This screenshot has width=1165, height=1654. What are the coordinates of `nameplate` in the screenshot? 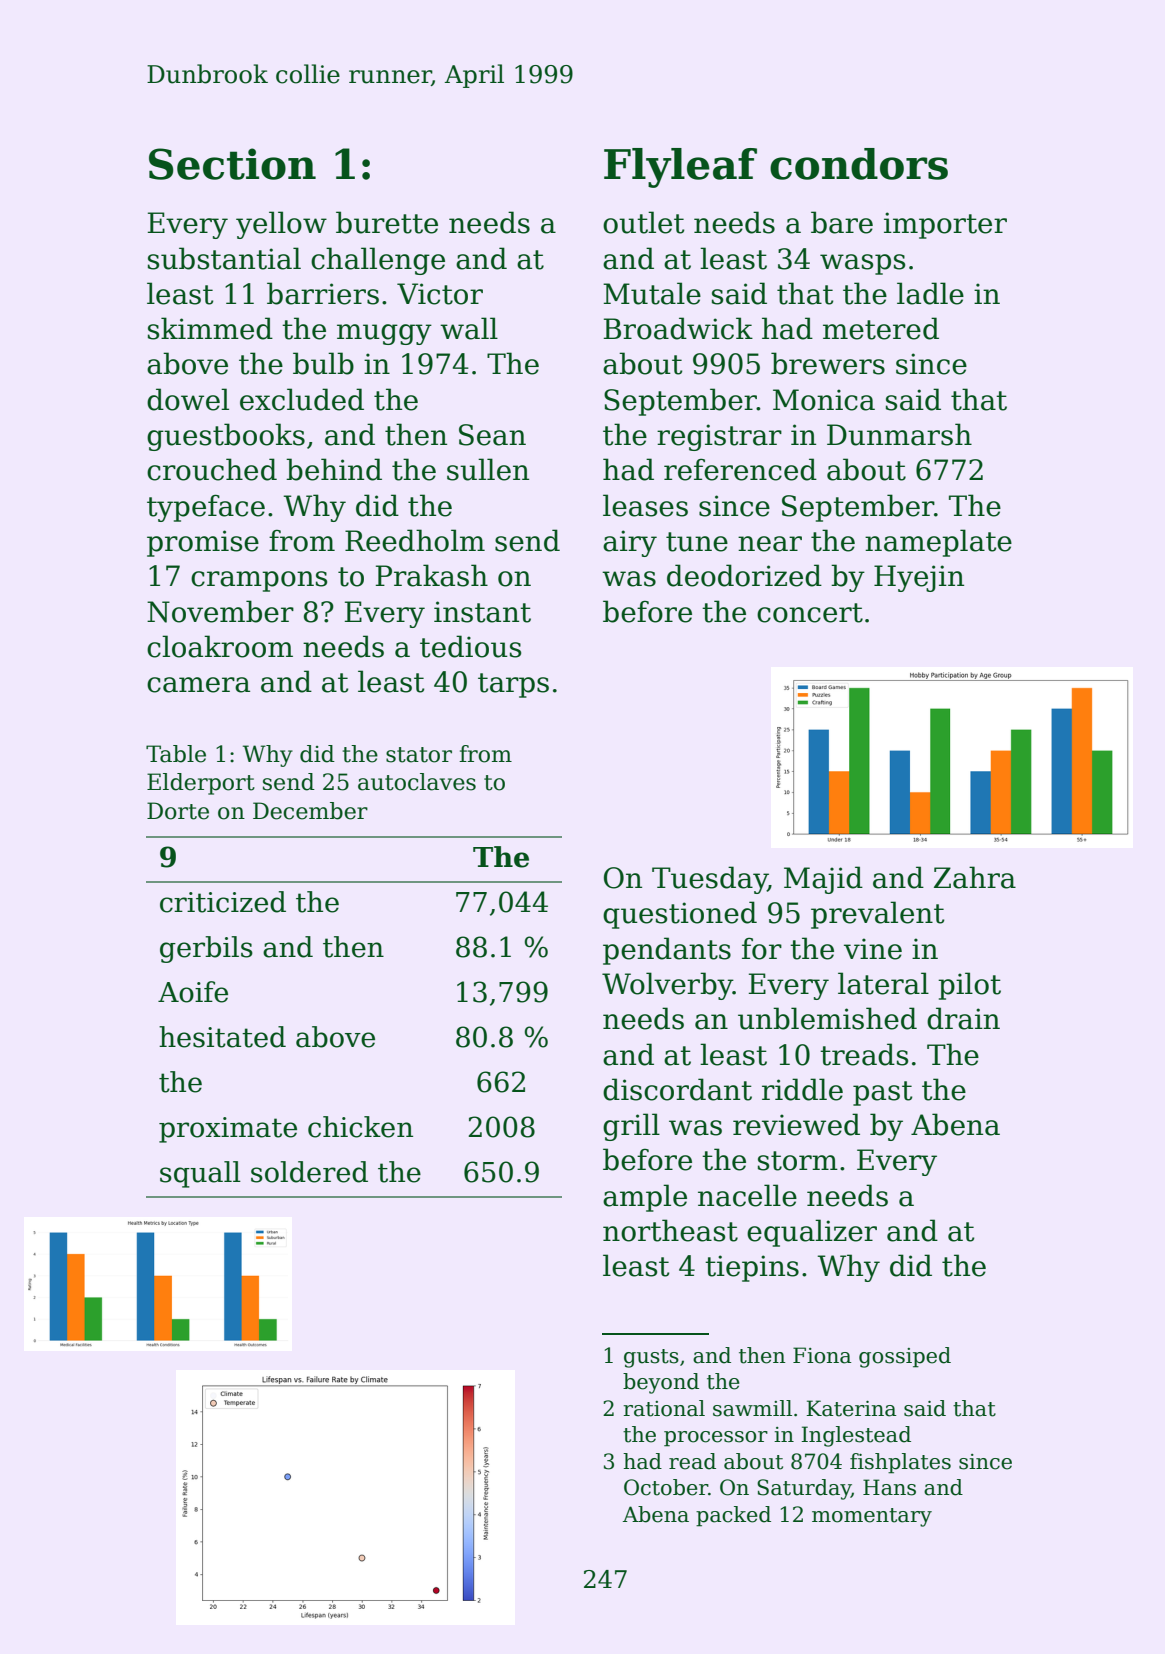 It's located at (938, 543).
